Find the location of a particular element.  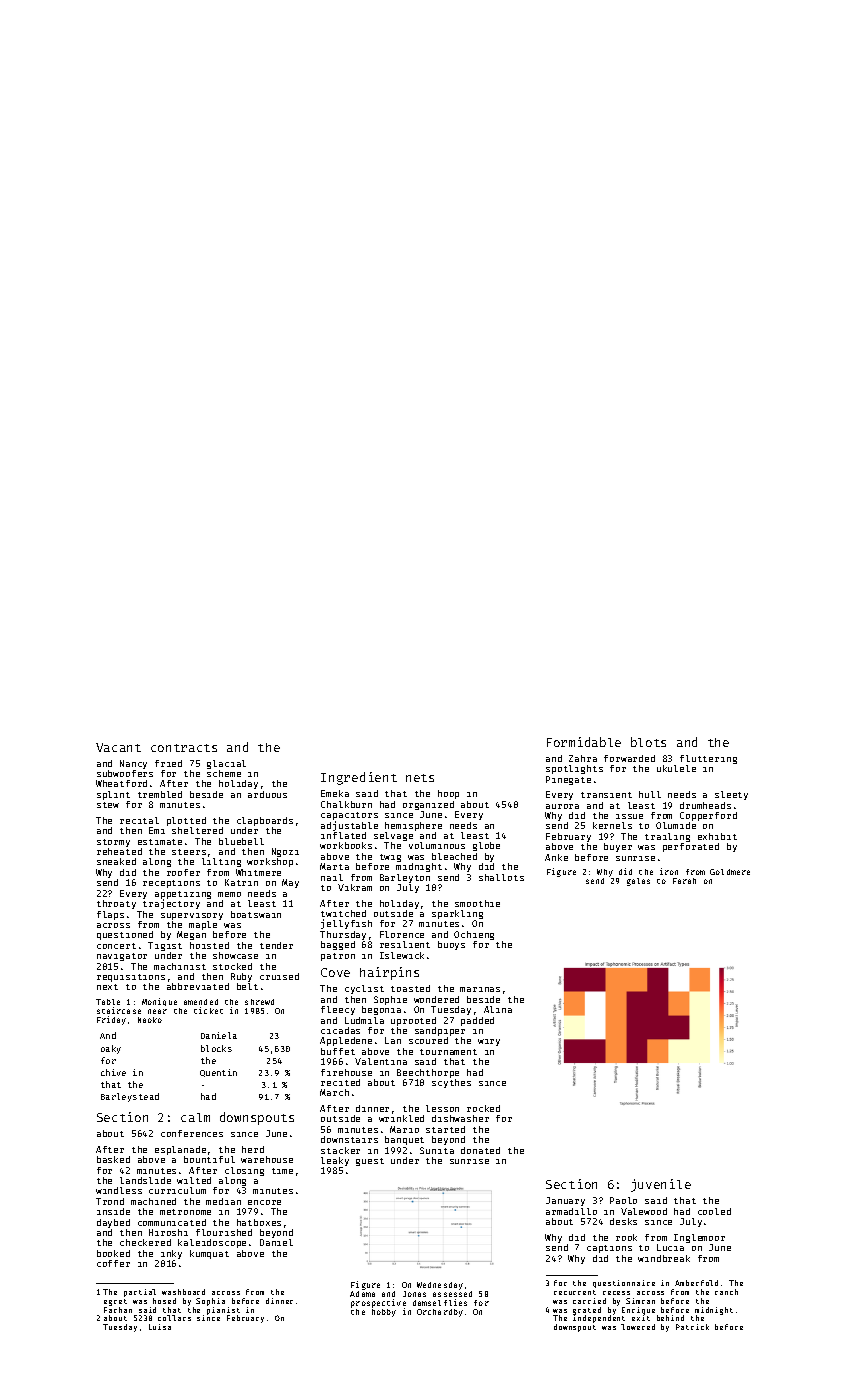

curriculum is located at coordinates (177, 1190).
